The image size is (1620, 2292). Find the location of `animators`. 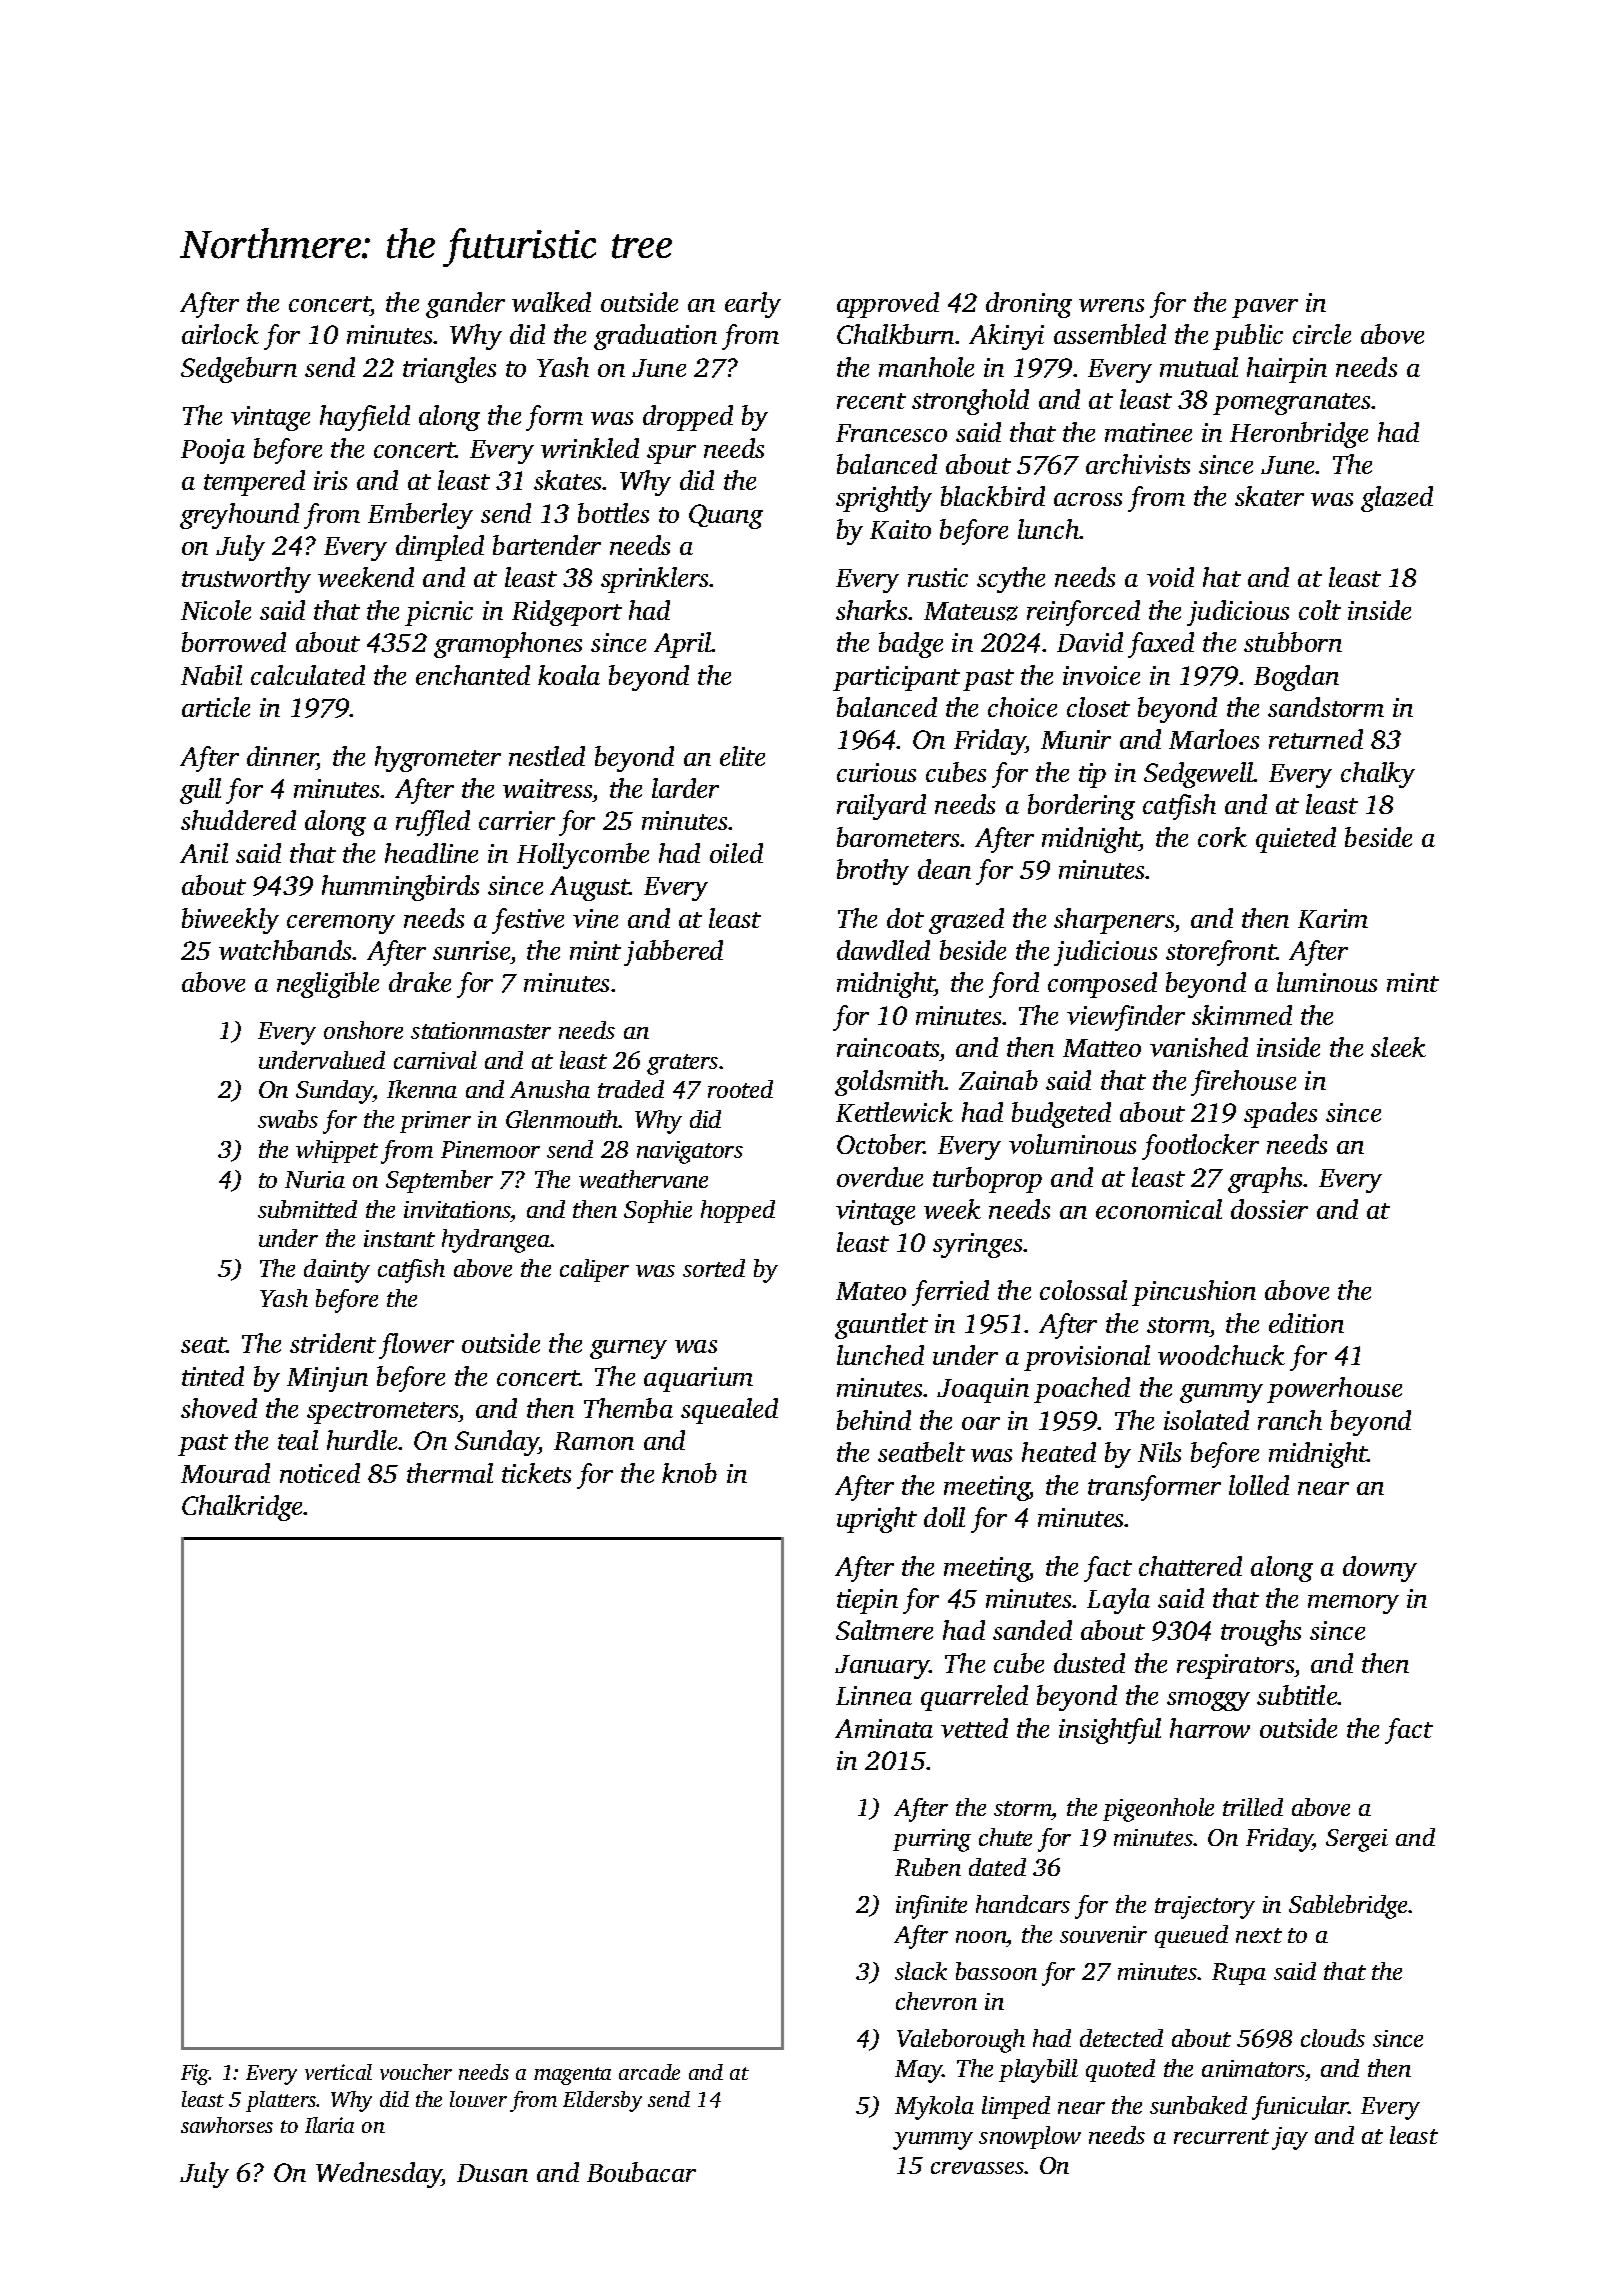

animators is located at coordinates (1253, 2068).
